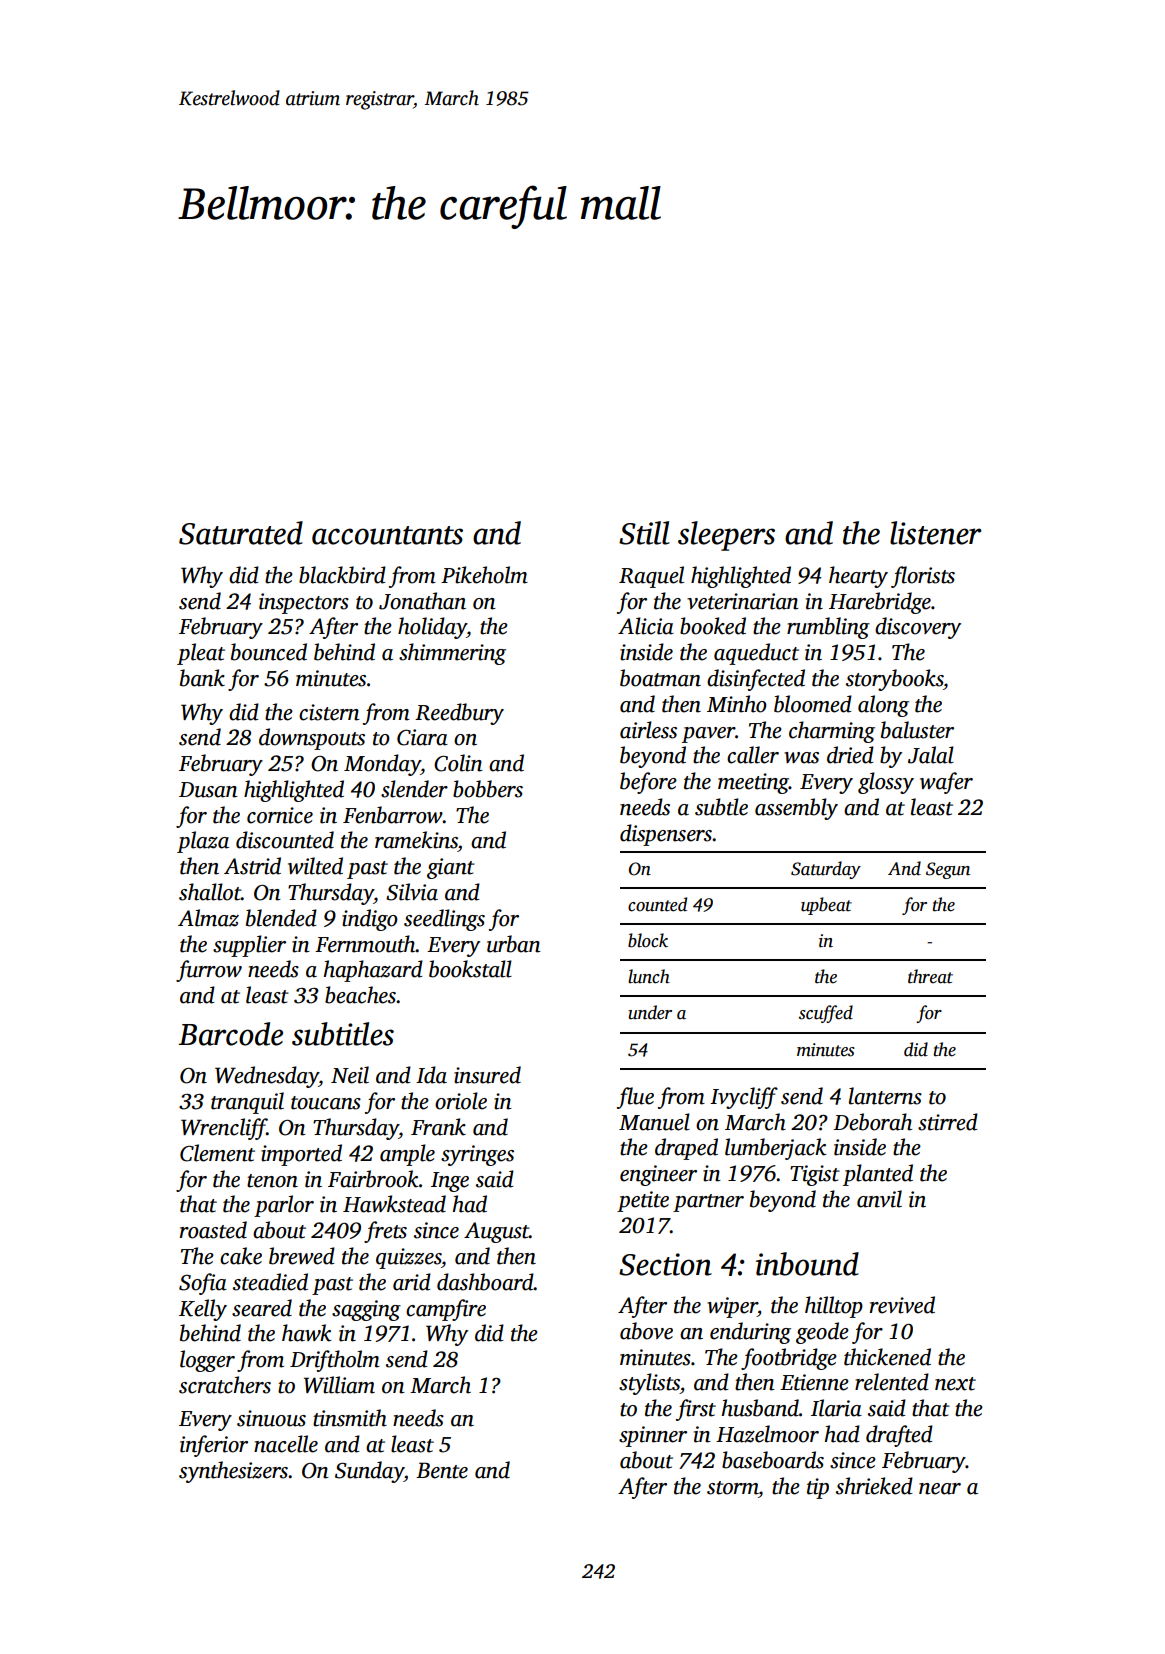  I want to click on subtle, so click(721, 807).
